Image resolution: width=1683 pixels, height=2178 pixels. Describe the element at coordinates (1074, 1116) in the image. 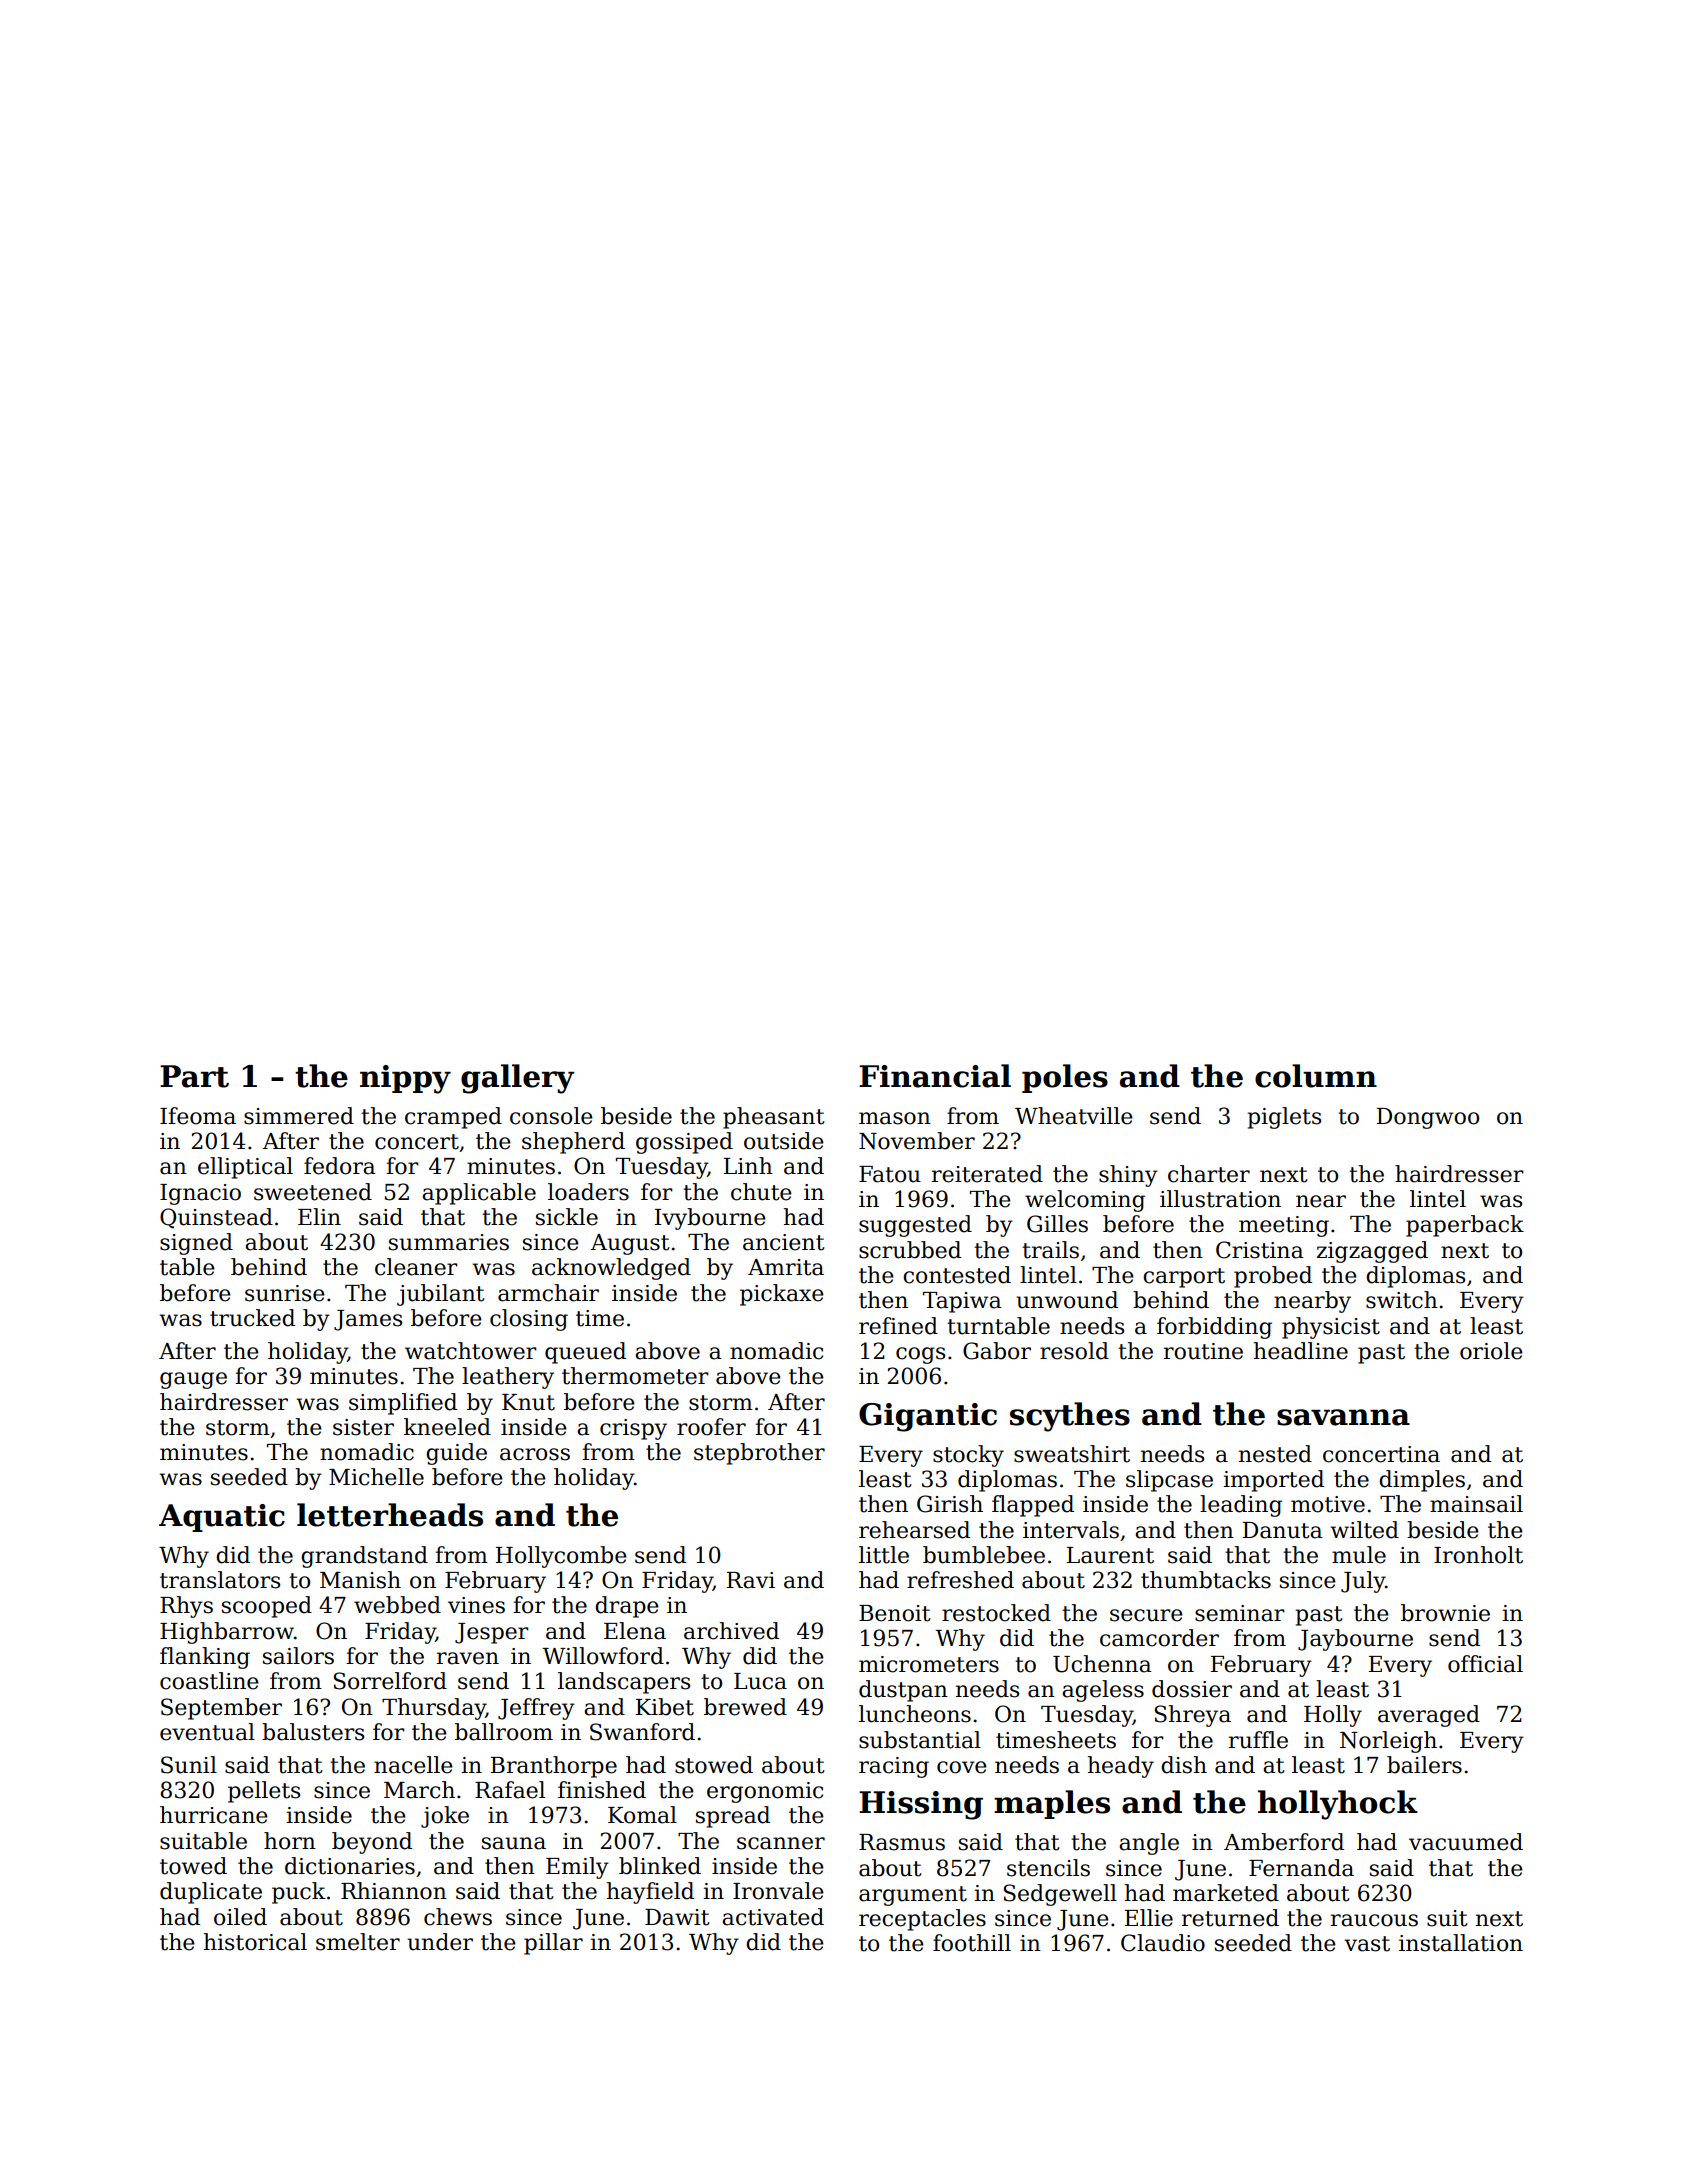

I see `Wheatville` at that location.
